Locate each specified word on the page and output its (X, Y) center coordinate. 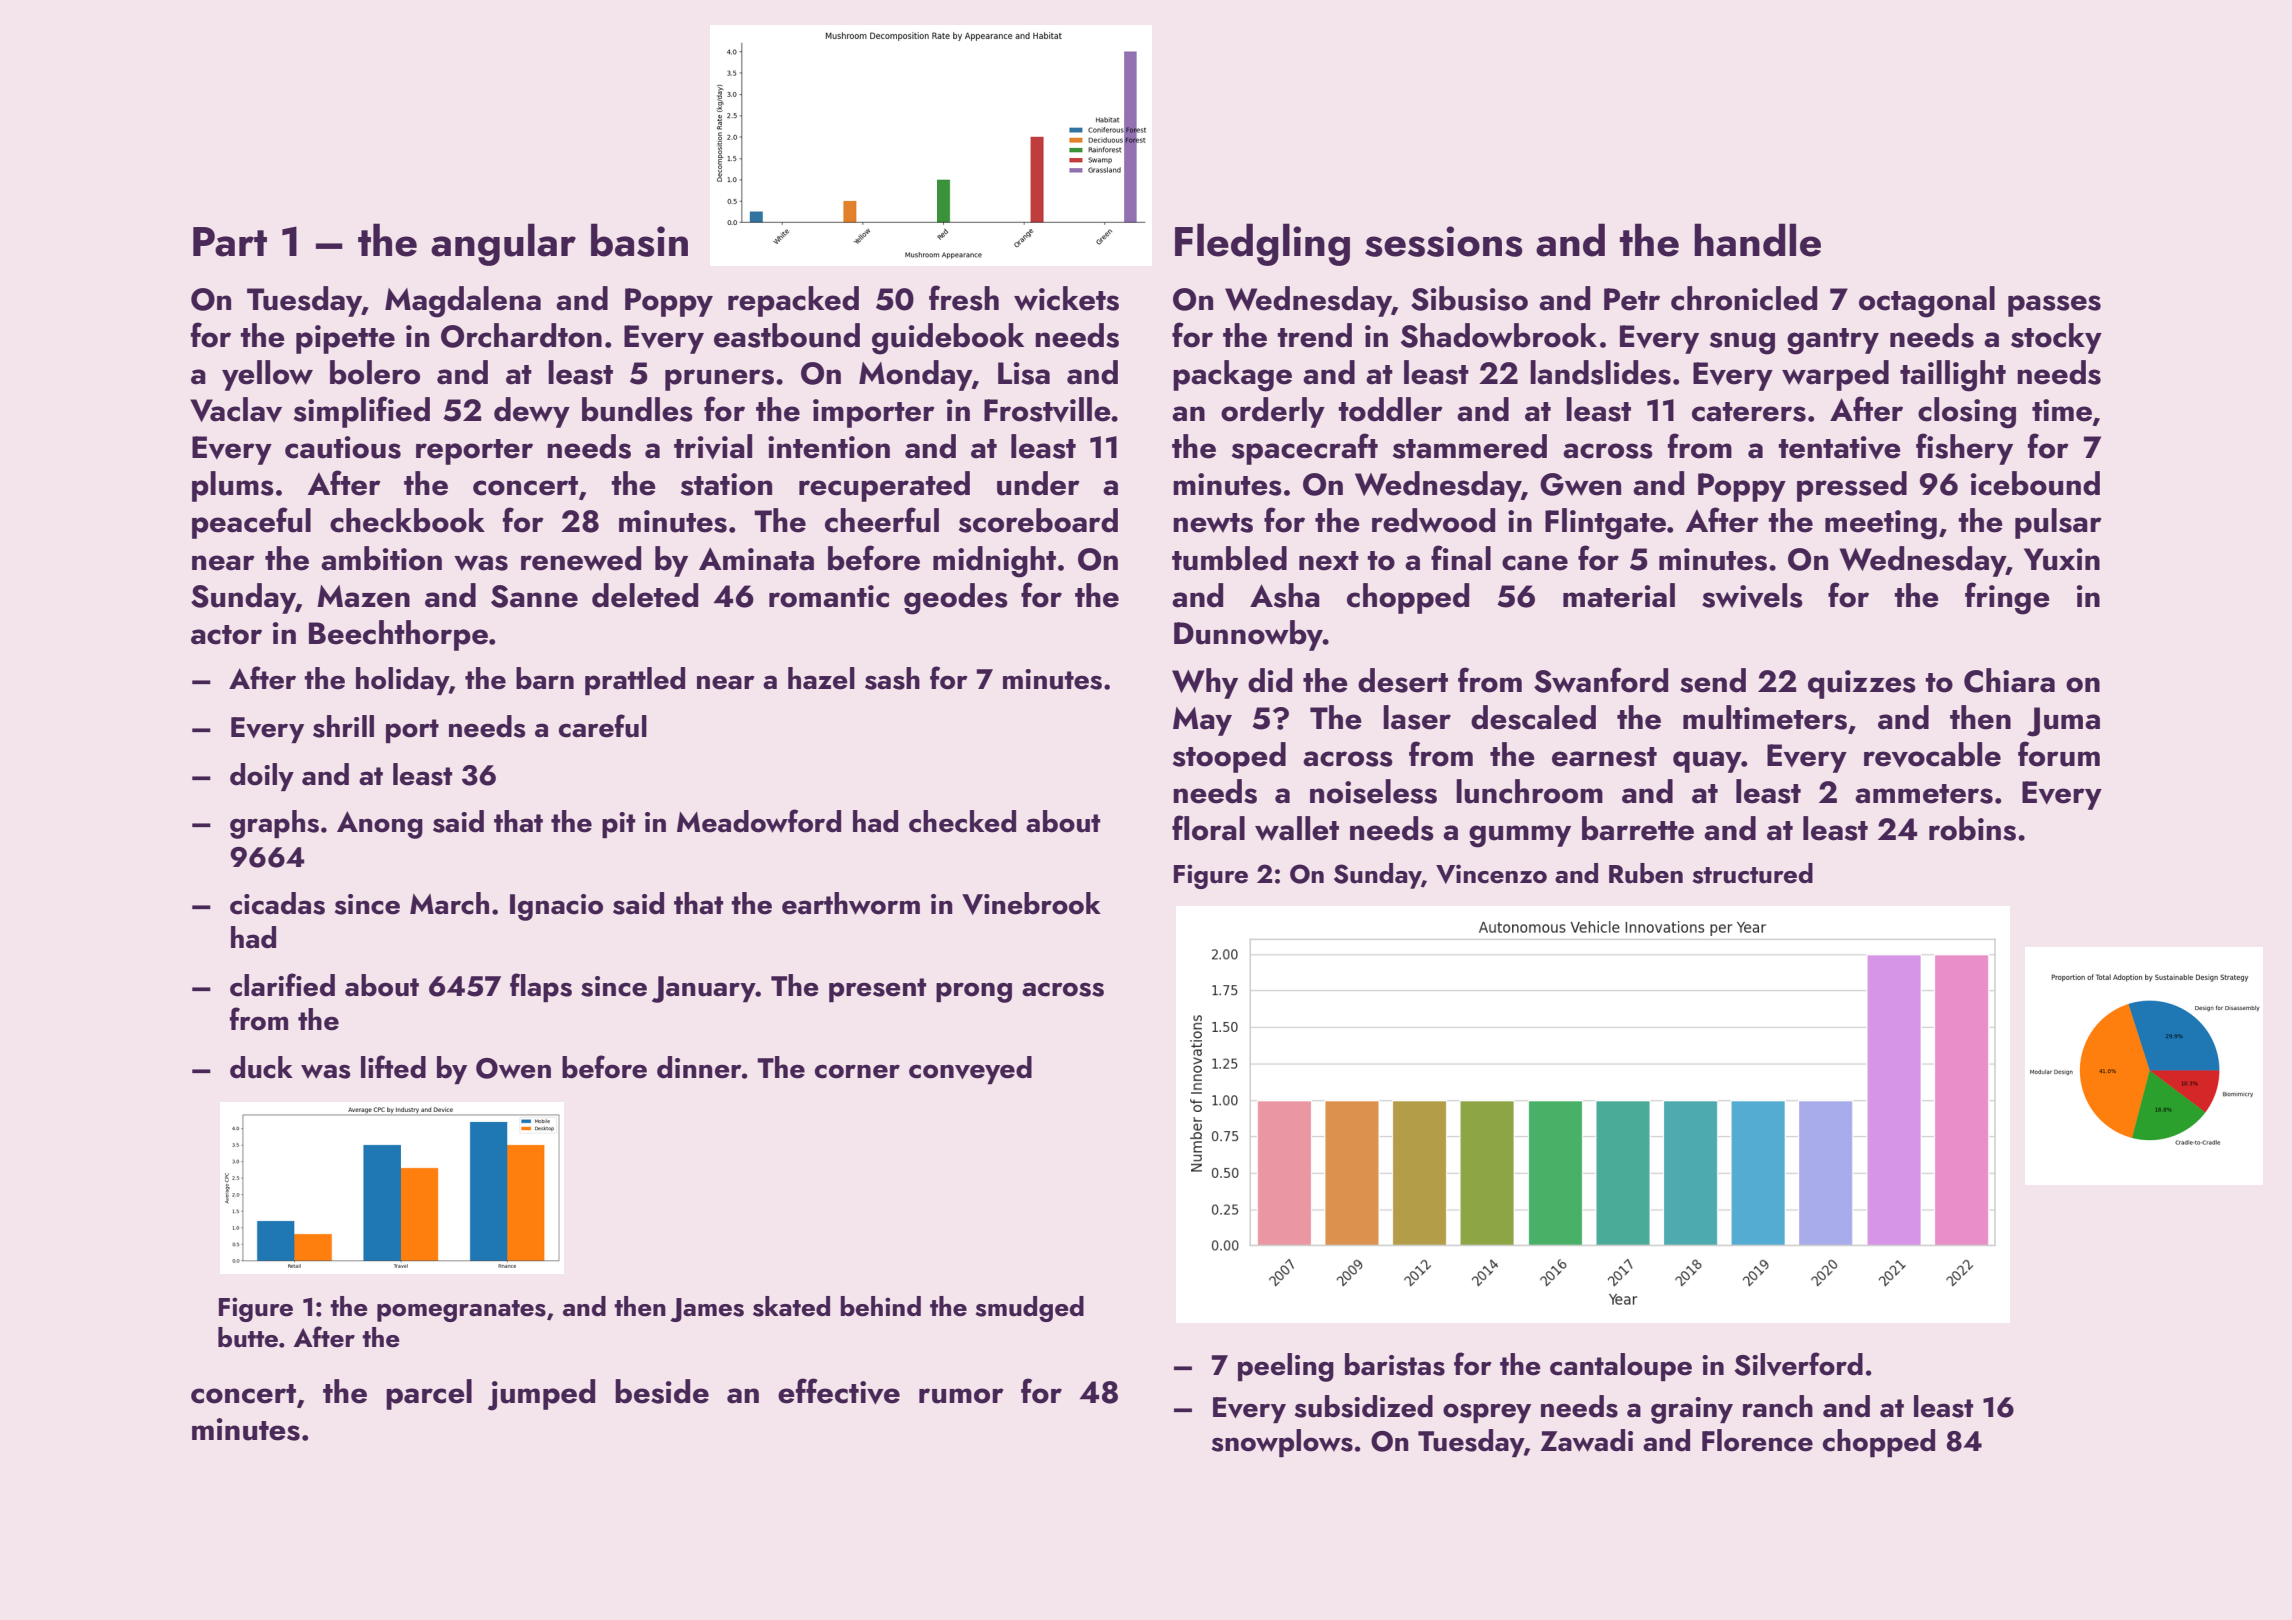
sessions (1444, 241)
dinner (699, 1067)
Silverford (1798, 1364)
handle (1757, 240)
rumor (961, 1396)
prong (974, 992)
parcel (429, 1394)
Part (230, 242)
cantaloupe (1621, 1367)
